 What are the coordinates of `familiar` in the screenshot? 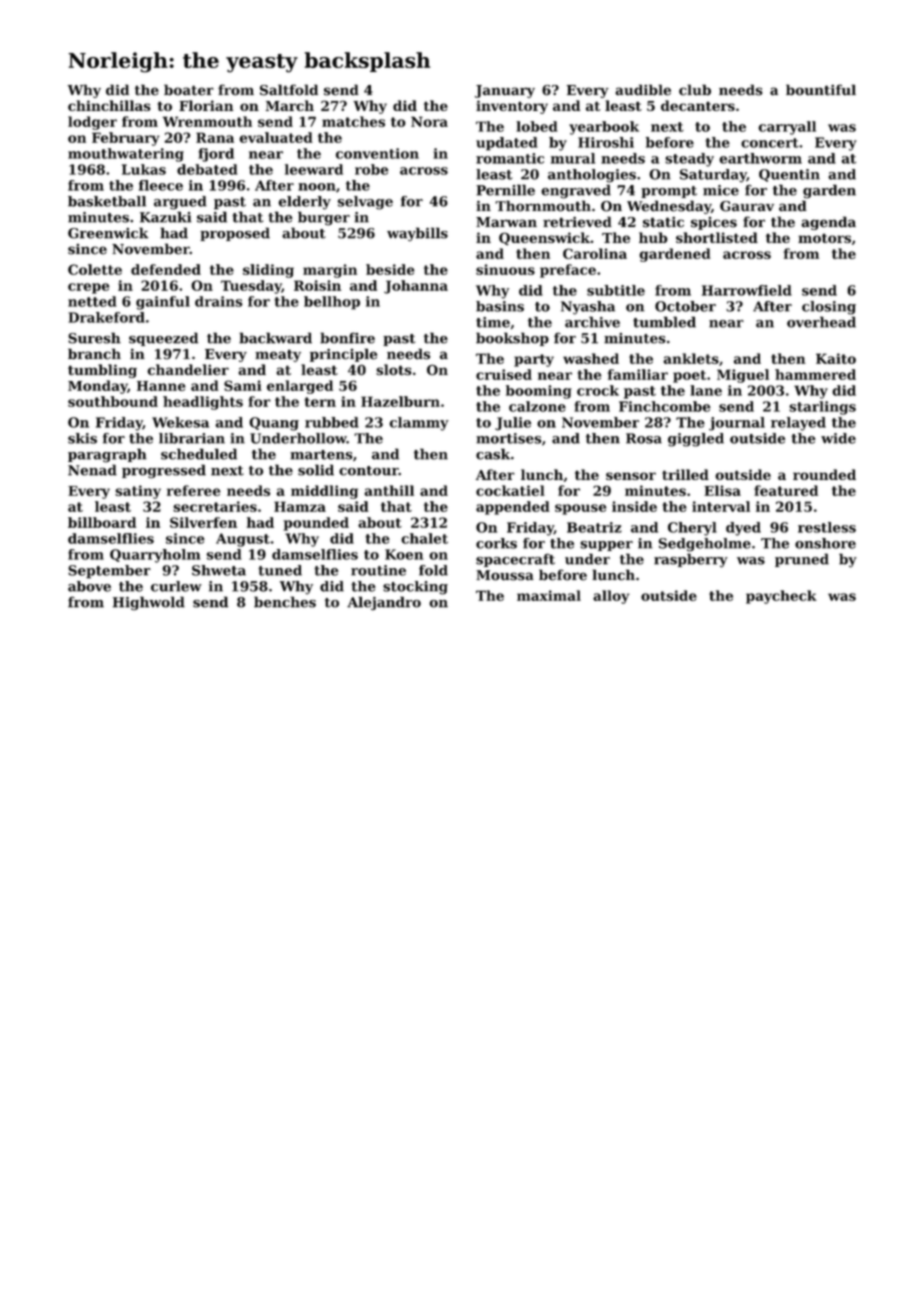 It's located at (637, 374).
